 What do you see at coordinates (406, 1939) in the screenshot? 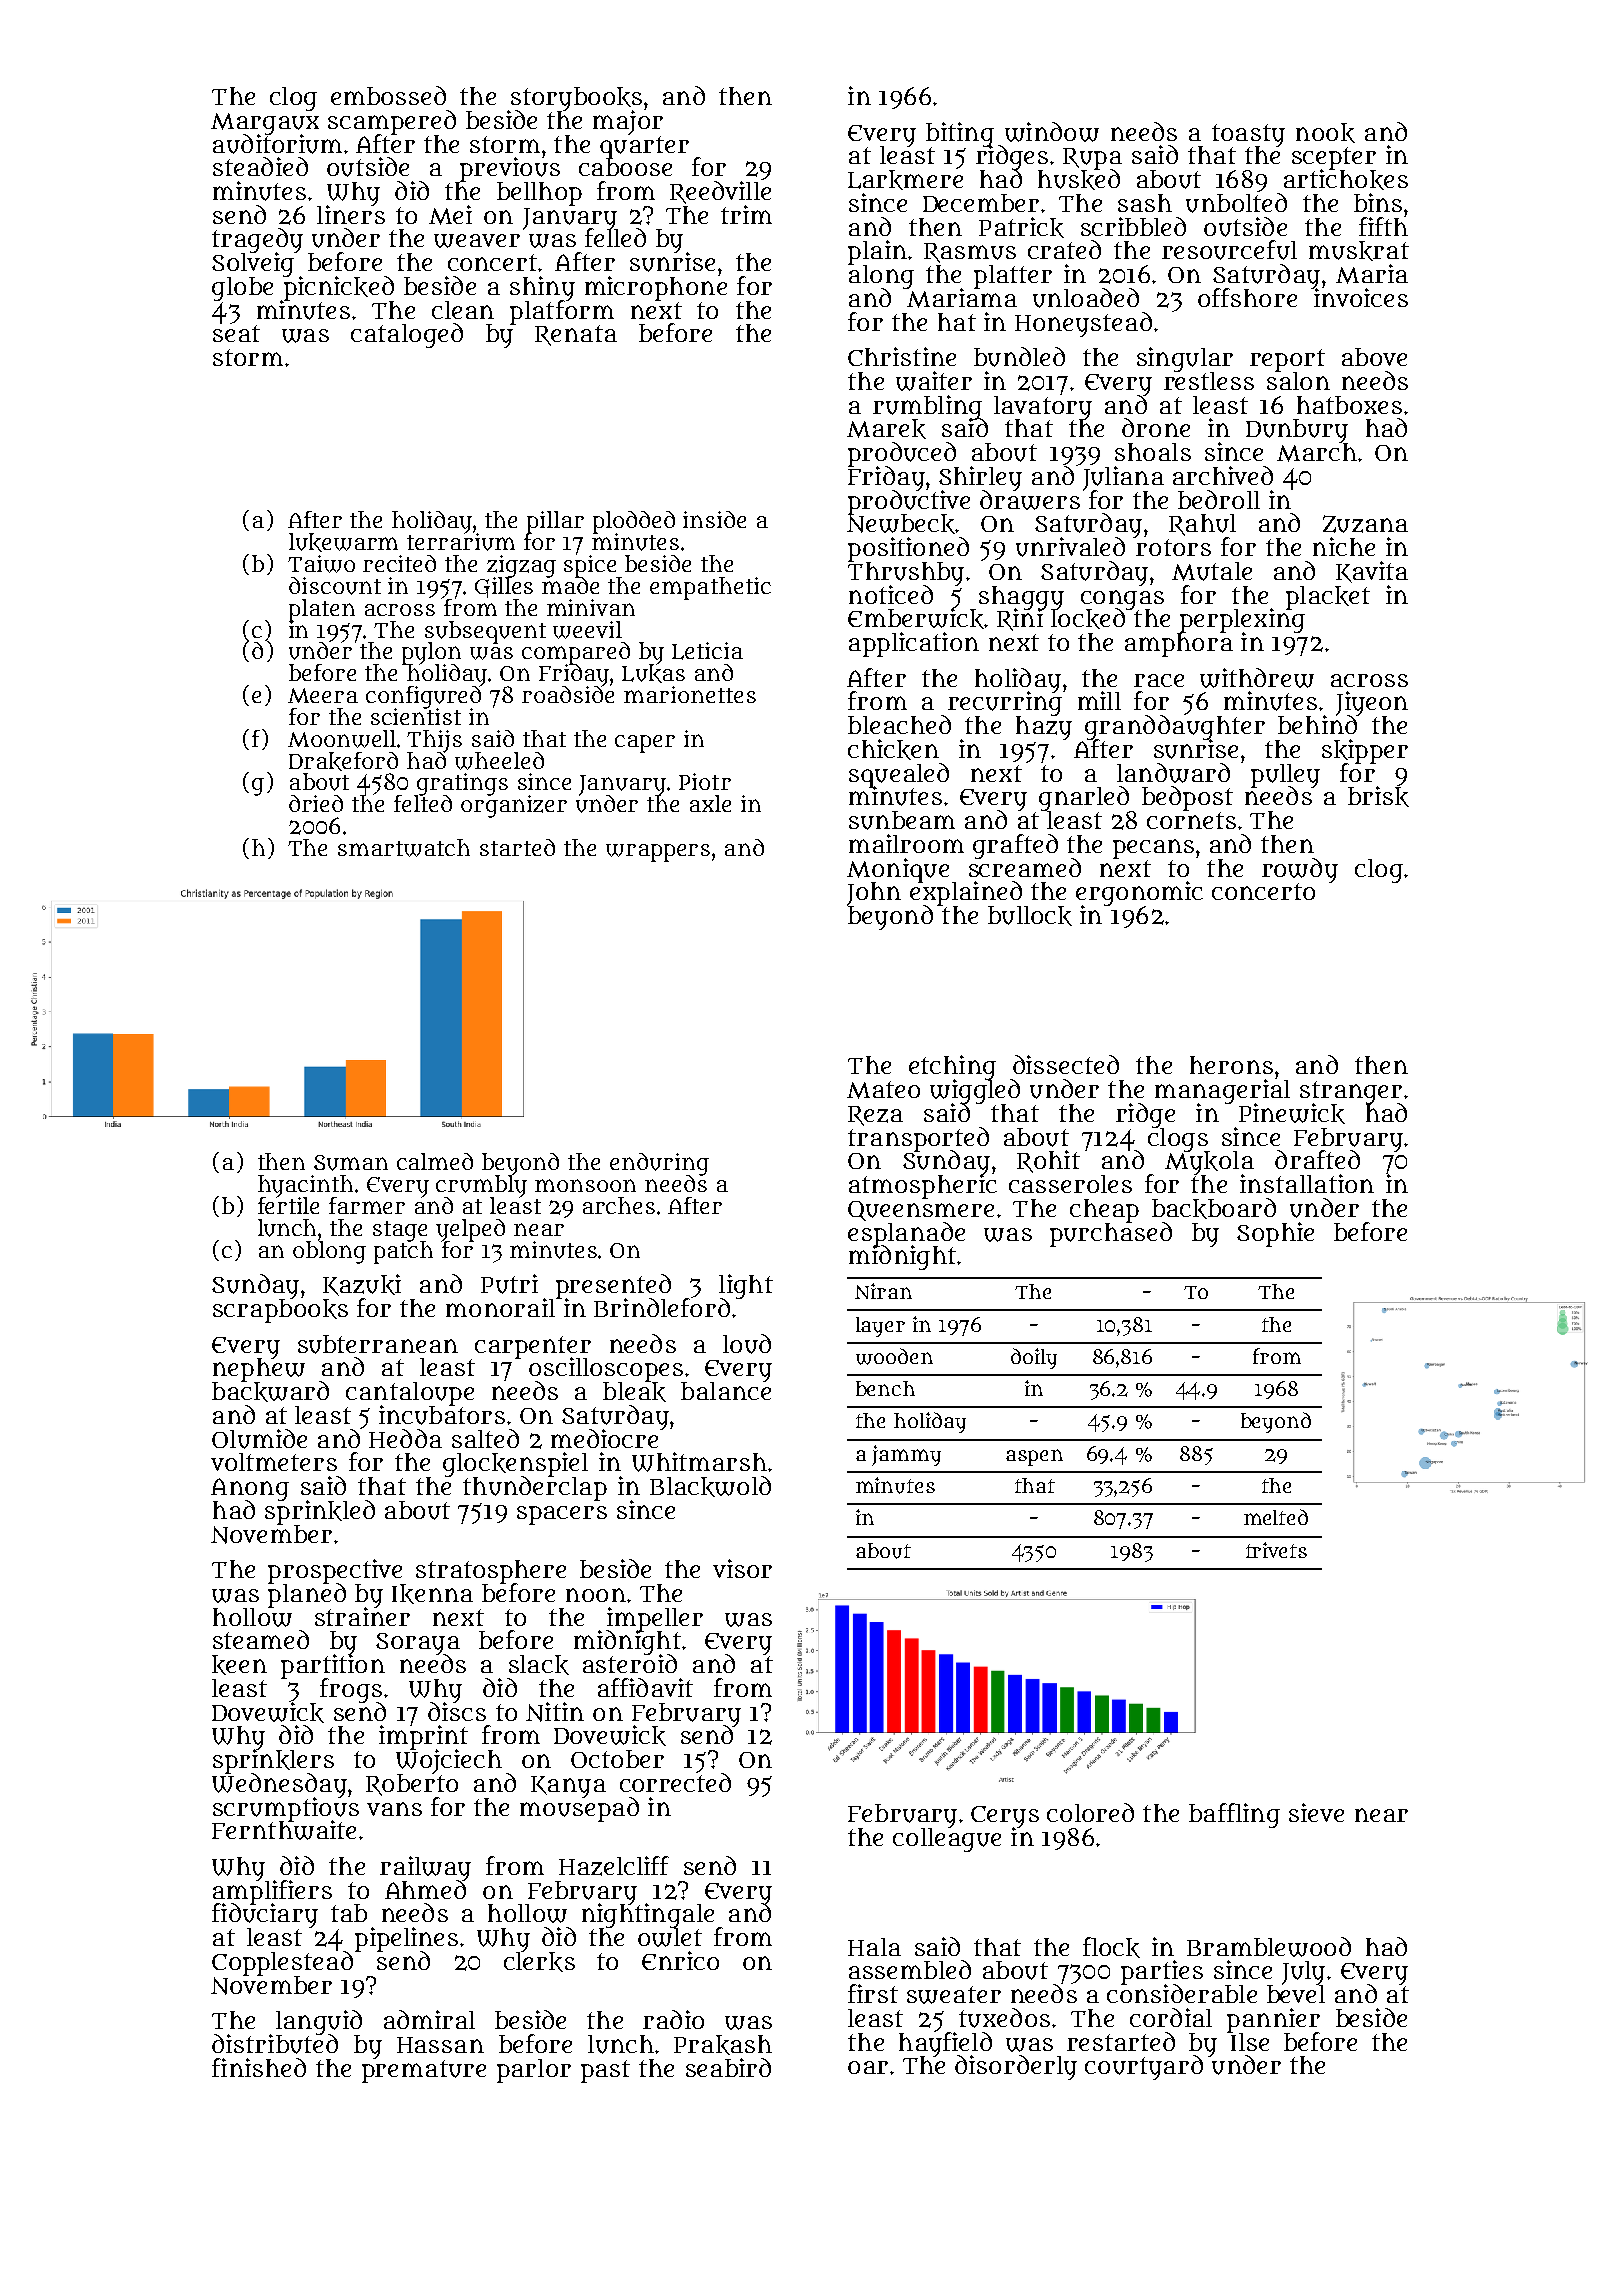
I see `pipelines` at bounding box center [406, 1939].
